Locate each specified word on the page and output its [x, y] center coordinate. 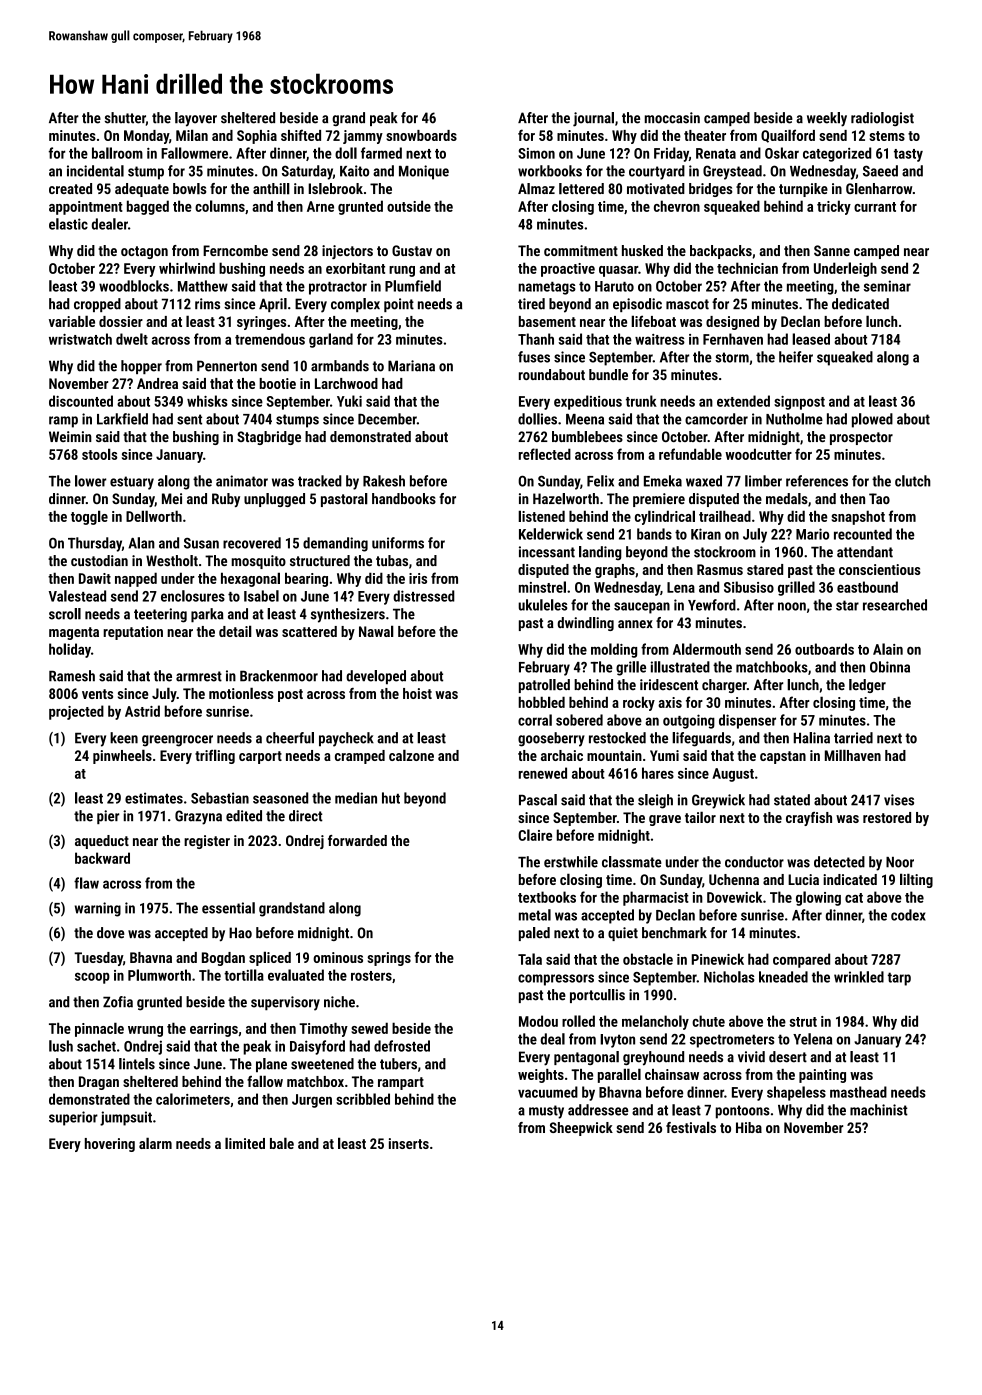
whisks [207, 401]
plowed [872, 420]
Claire [535, 835]
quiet [623, 934]
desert [788, 1057]
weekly [827, 119]
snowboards [421, 135]
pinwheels [122, 756]
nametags [547, 288]
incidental [95, 171]
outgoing [689, 721]
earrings [214, 1030]
